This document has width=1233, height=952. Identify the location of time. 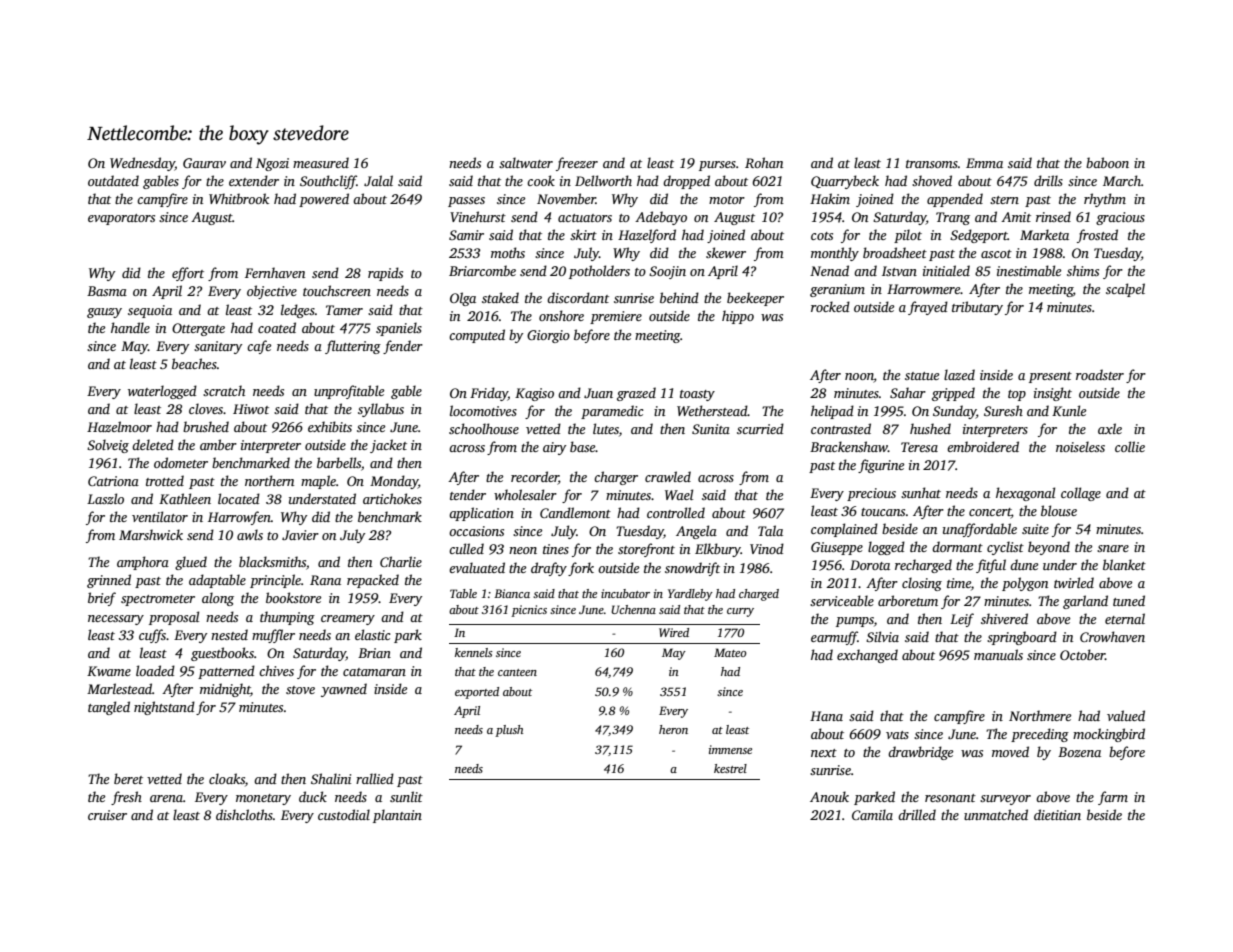
(959, 583).
